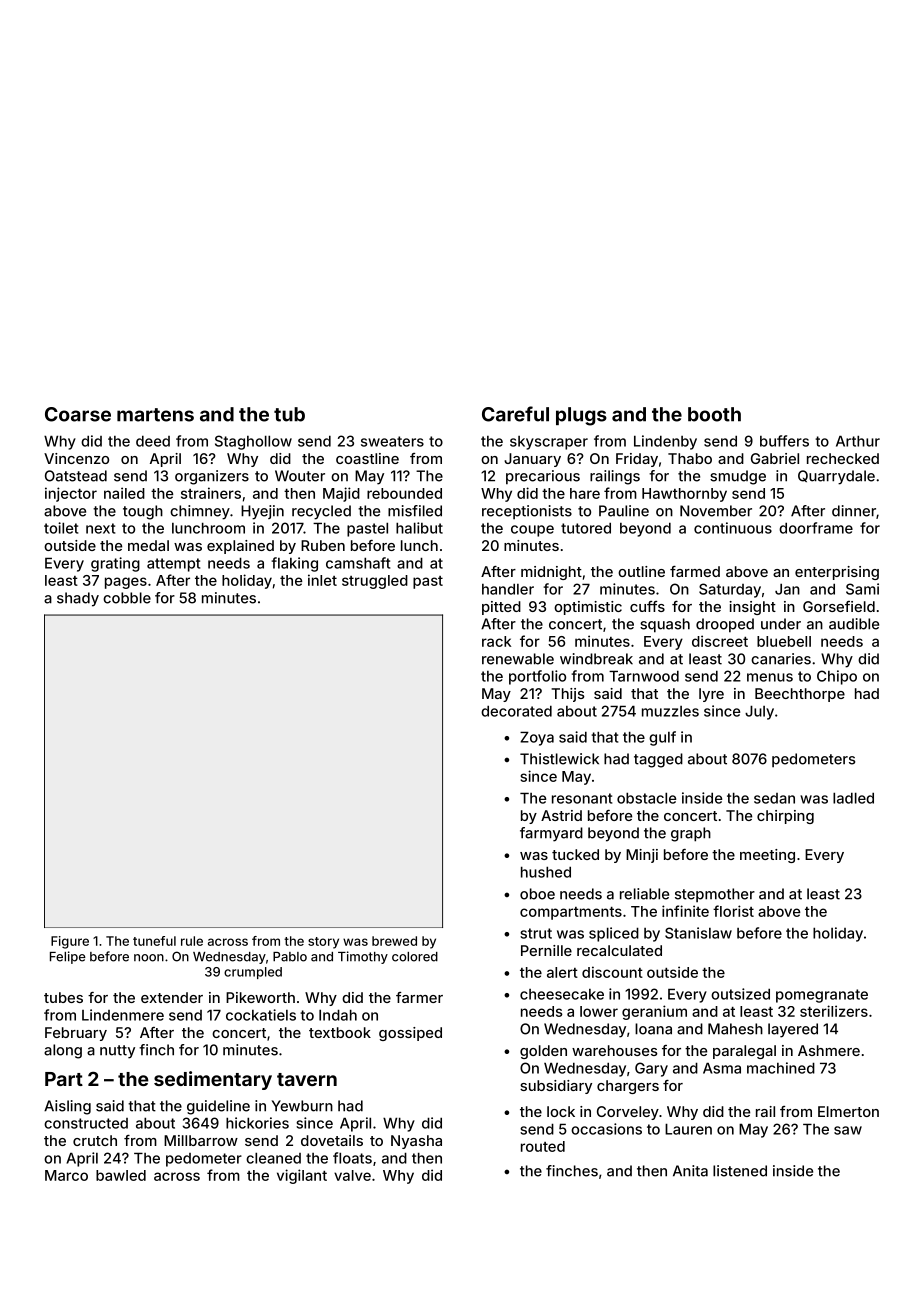 This screenshot has width=924, height=1308. Describe the element at coordinates (837, 573) in the screenshot. I see `enterprising` at that location.
